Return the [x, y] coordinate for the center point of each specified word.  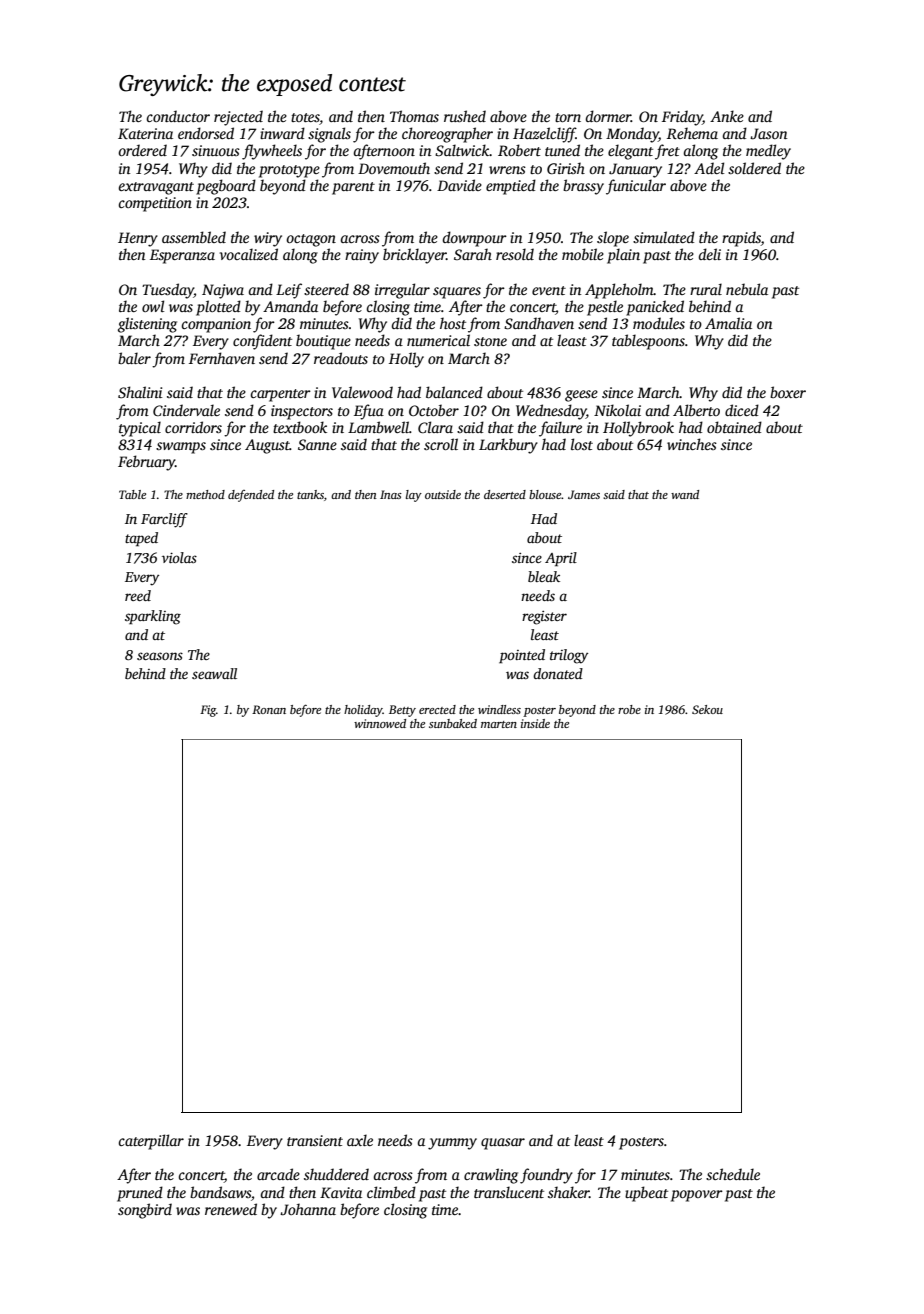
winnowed [380, 723]
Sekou [707, 709]
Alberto [696, 410]
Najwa [223, 291]
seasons [160, 656]
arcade [278, 1174]
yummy [452, 1144]
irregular [402, 291]
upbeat [646, 1194]
